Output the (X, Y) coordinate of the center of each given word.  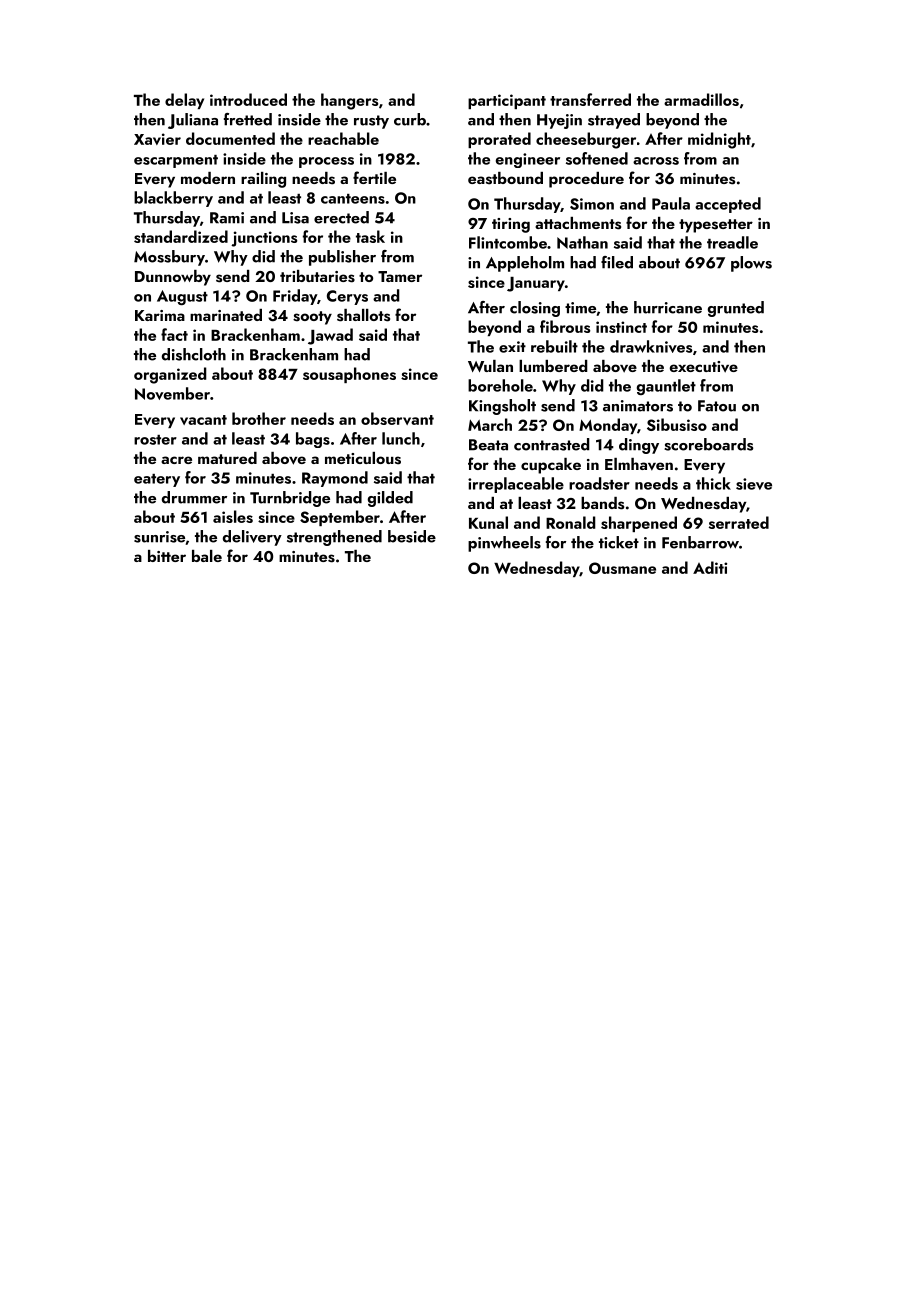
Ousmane (622, 568)
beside (412, 536)
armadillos (701, 99)
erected (341, 217)
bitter (167, 556)
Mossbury (169, 258)
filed (617, 262)
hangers (349, 101)
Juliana (193, 121)
